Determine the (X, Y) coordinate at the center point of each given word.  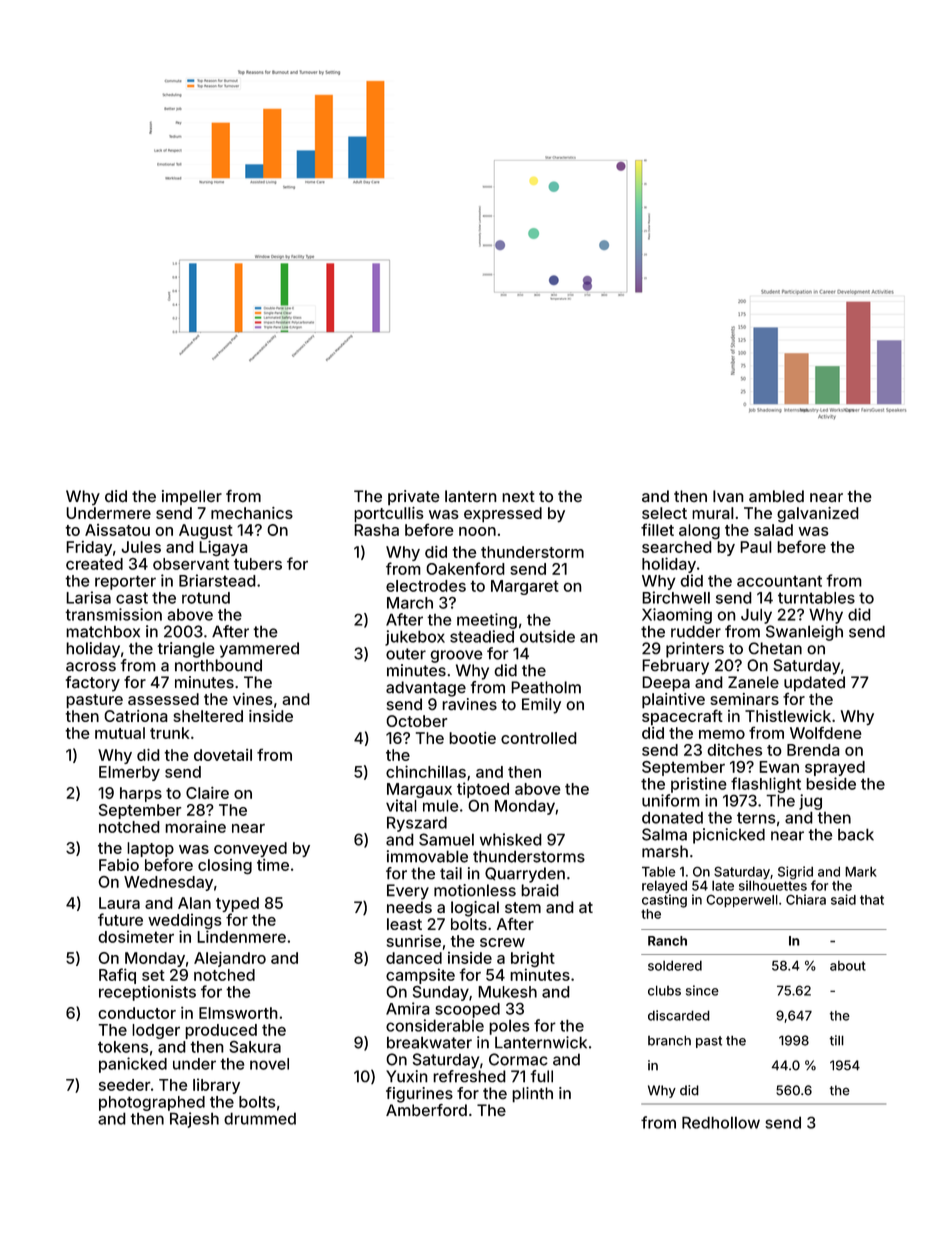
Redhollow (721, 1122)
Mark (861, 871)
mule (440, 806)
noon (477, 531)
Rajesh (194, 1120)
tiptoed (483, 790)
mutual (120, 733)
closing (225, 866)
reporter (125, 582)
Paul (756, 547)
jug (810, 802)
